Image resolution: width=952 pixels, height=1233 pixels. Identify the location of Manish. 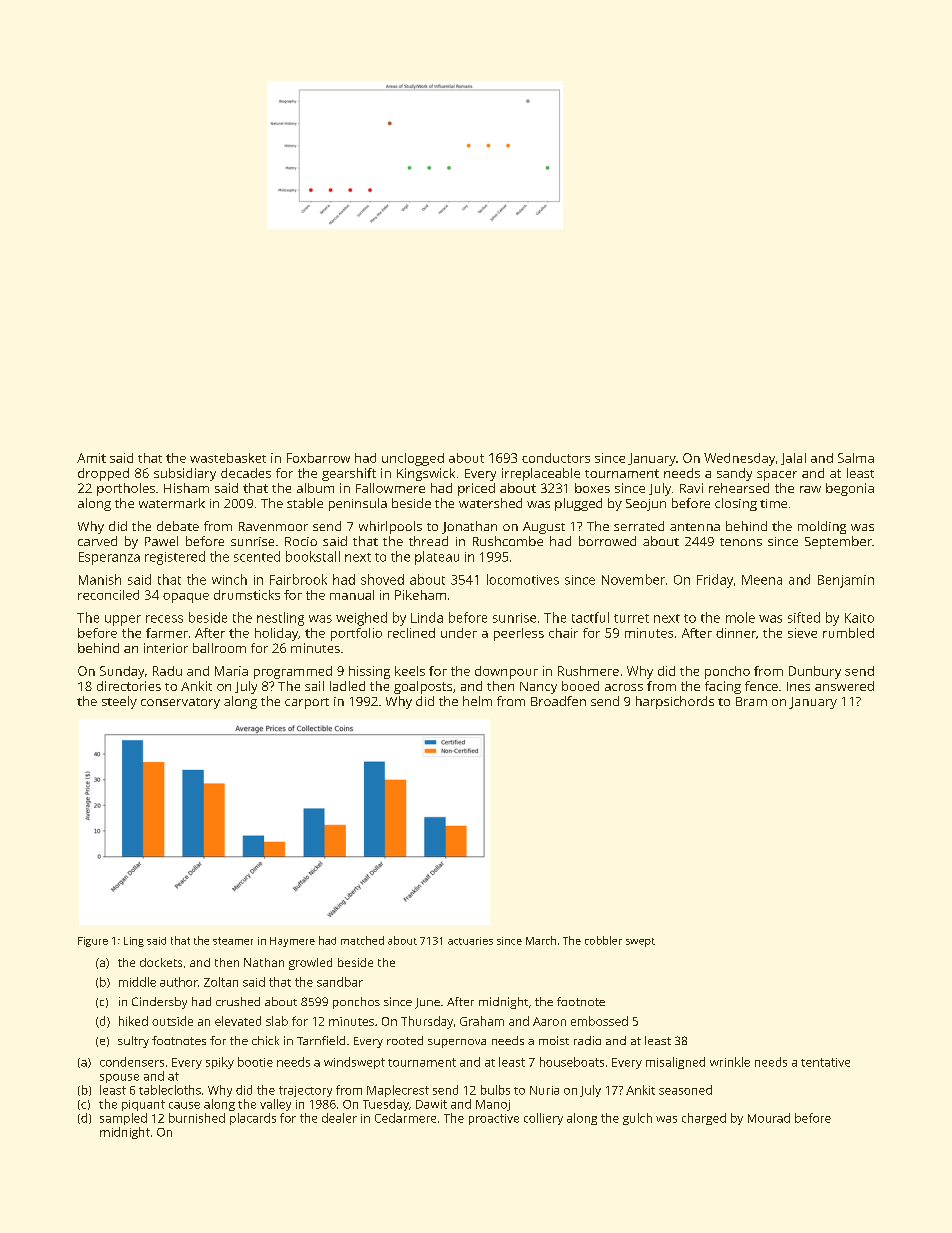
(100, 579).
